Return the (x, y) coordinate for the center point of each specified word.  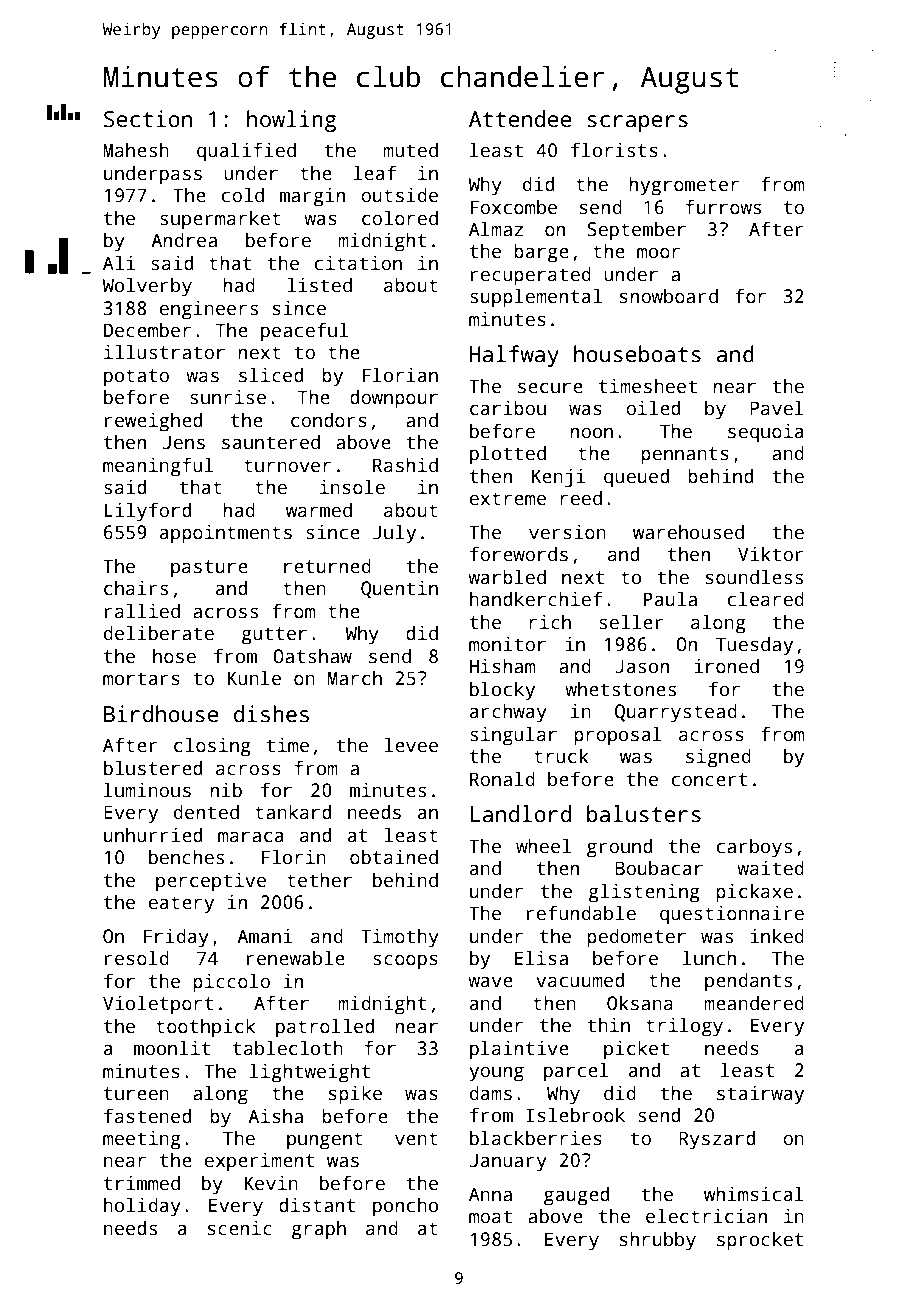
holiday (142, 1207)
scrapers (637, 123)
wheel (543, 846)
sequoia (765, 433)
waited (770, 868)
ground (619, 848)
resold (137, 958)
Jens (184, 442)
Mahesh (136, 150)
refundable (581, 913)
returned (327, 566)
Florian (400, 375)
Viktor (771, 554)
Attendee (520, 119)
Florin (294, 857)
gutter (274, 636)
